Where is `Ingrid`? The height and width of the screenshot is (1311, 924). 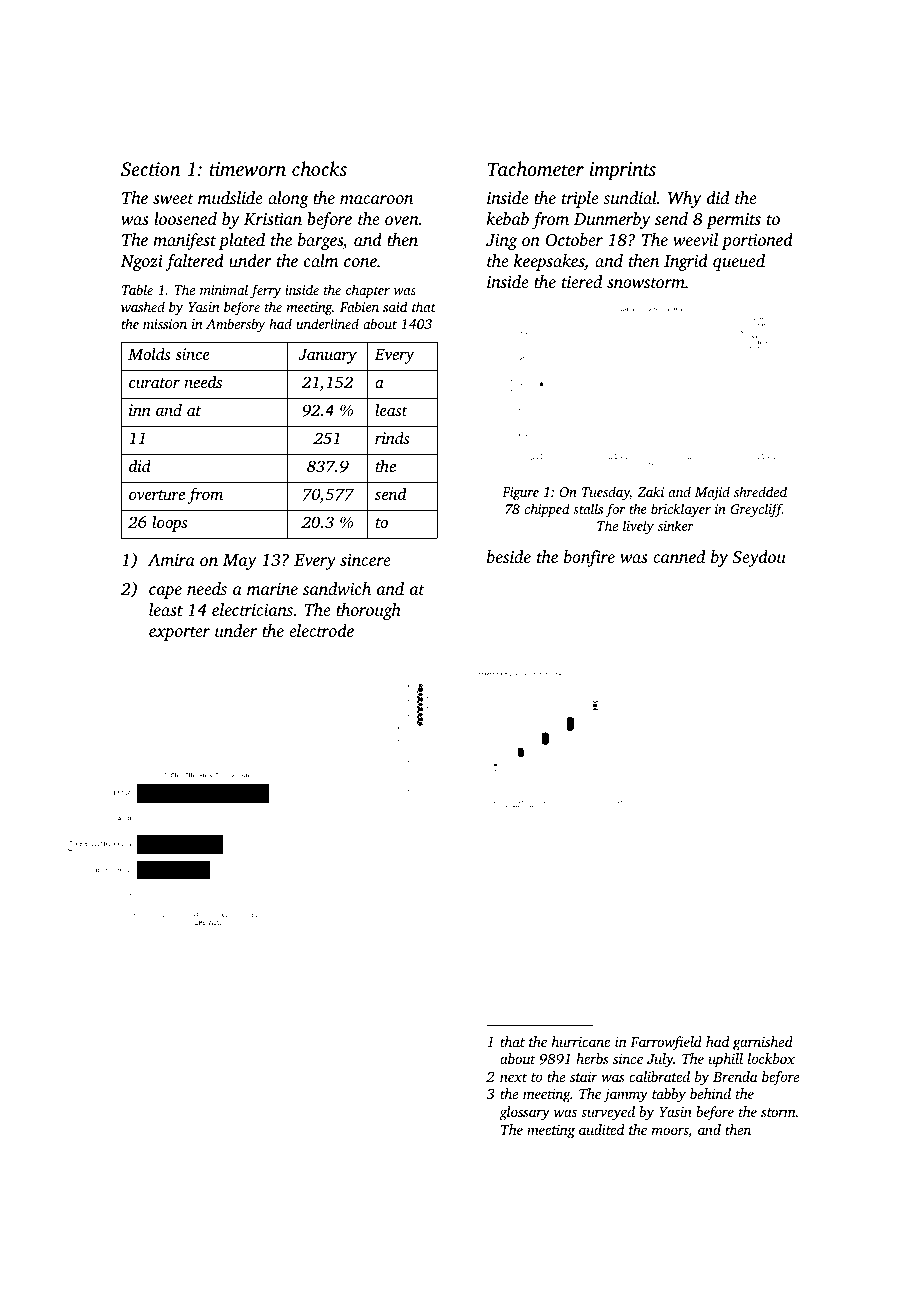
Ingrid is located at coordinates (686, 262).
